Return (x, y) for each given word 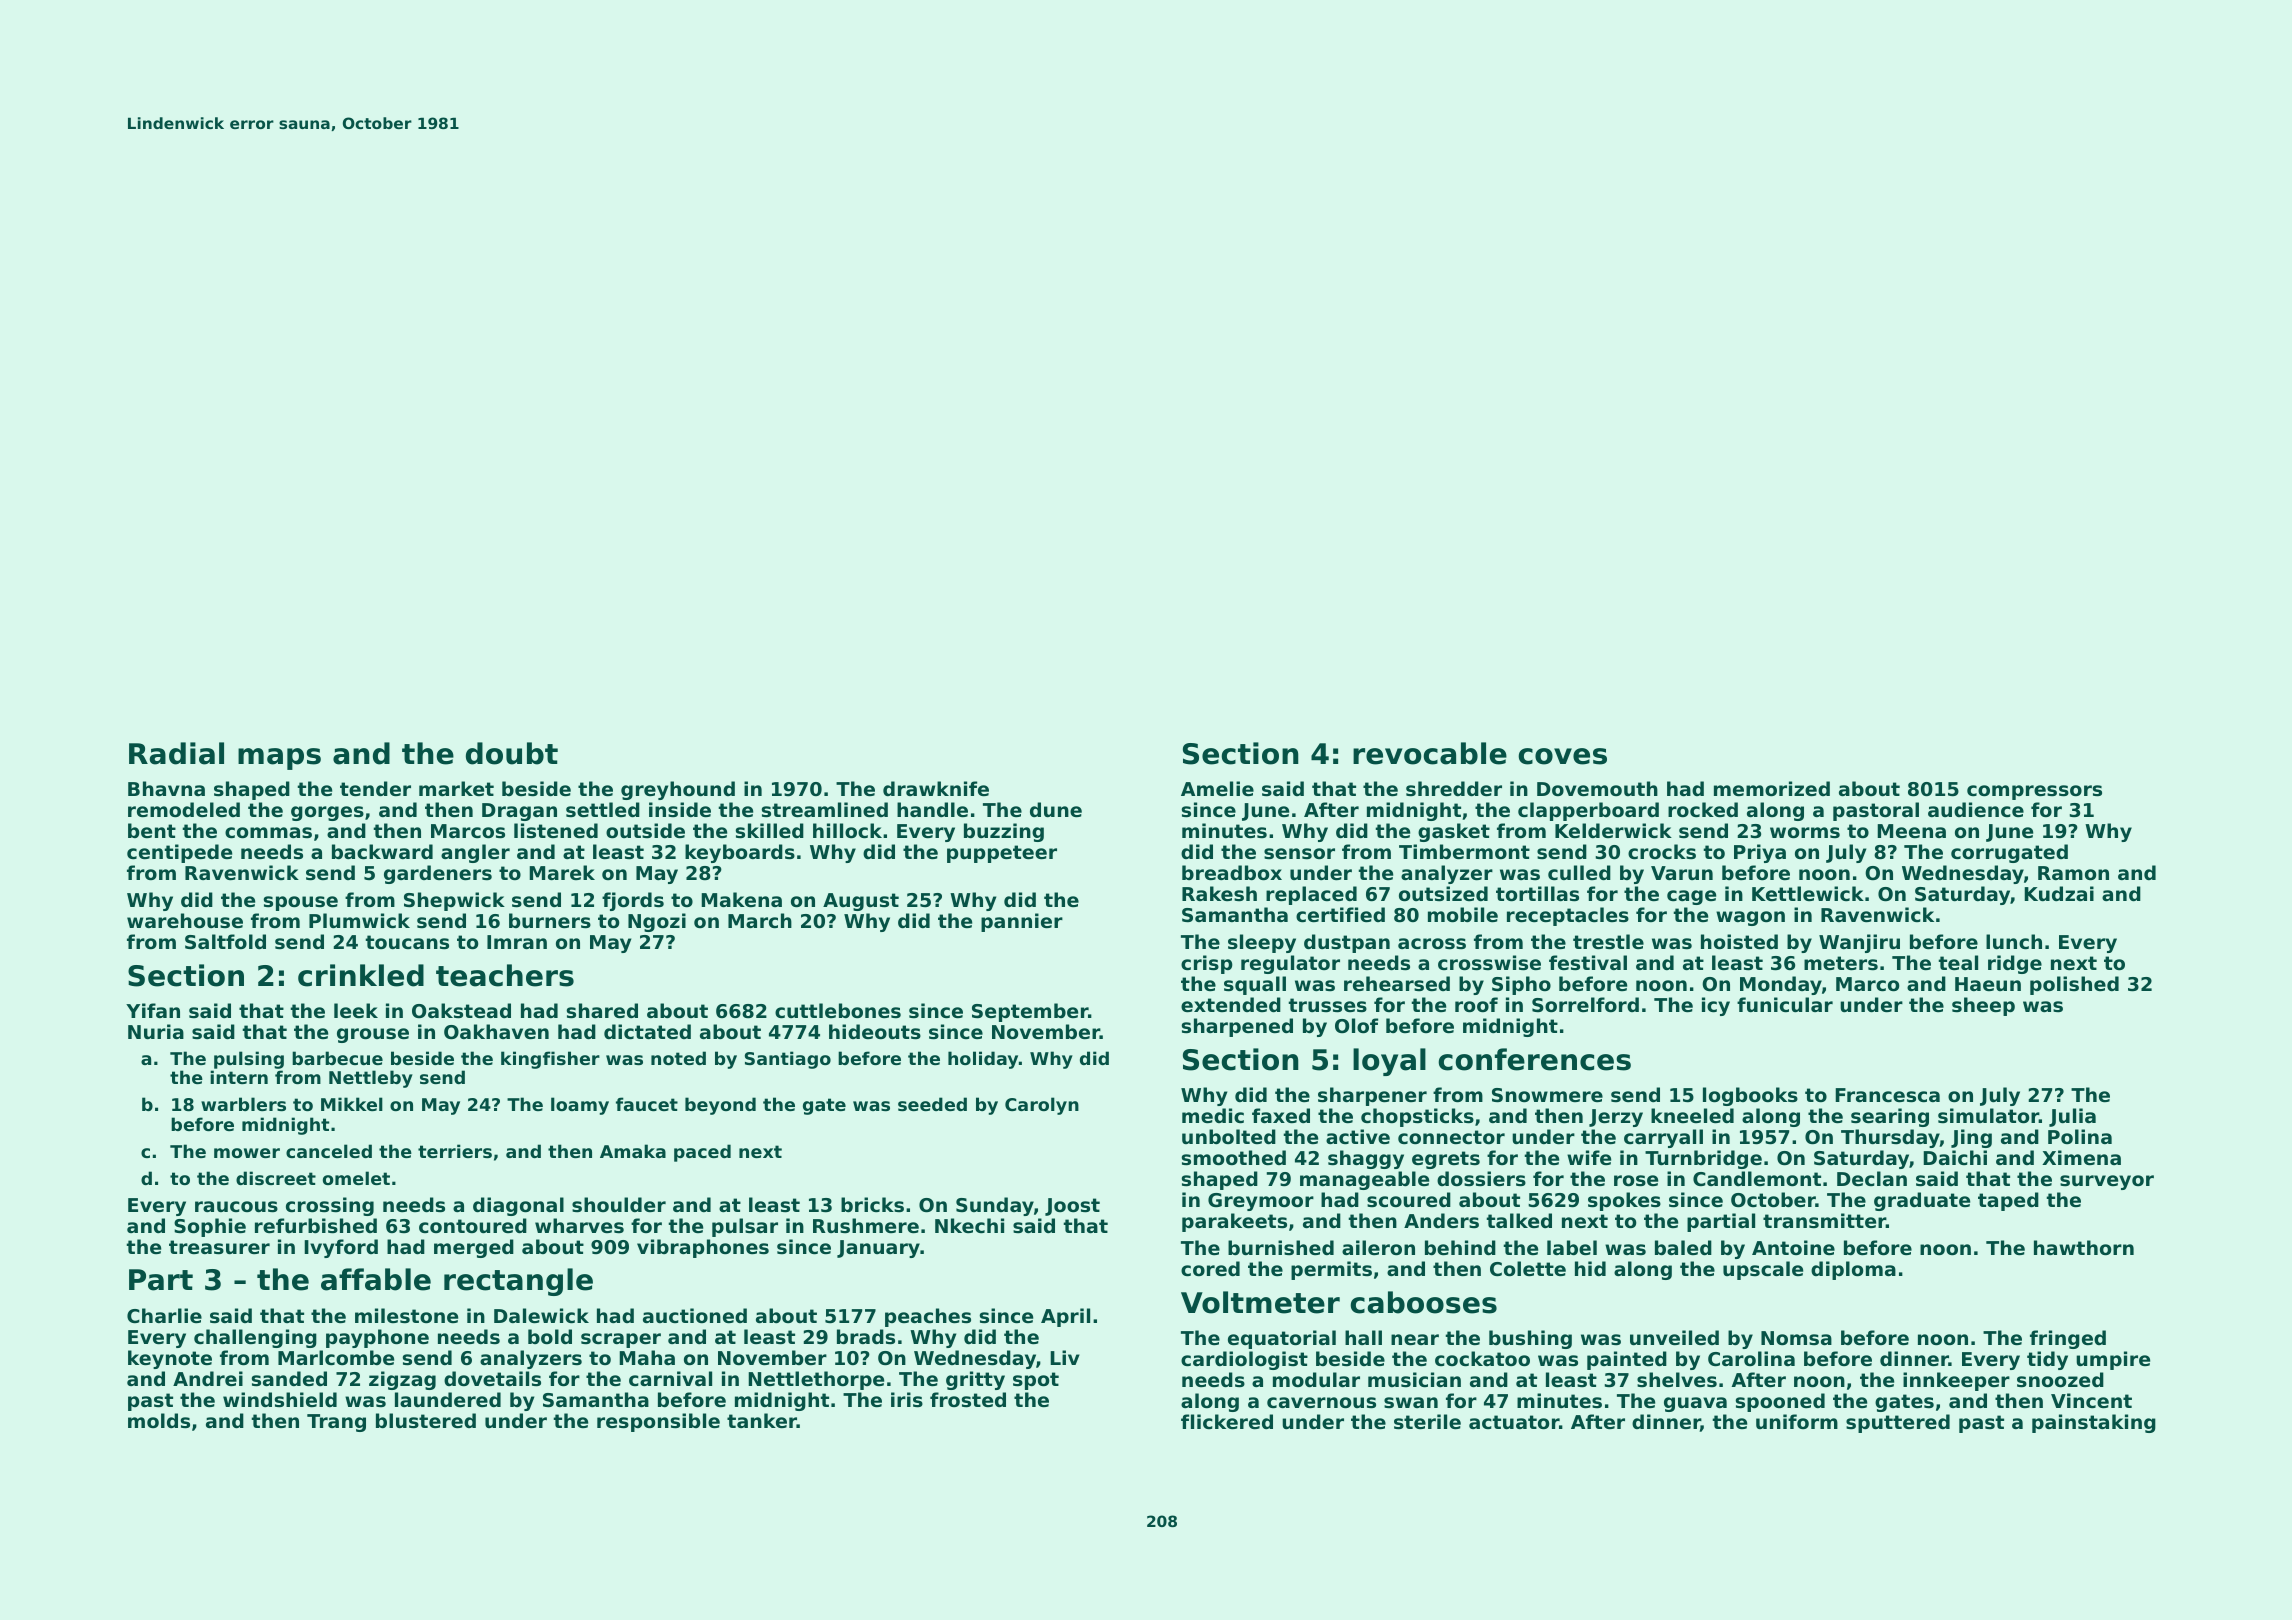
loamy (580, 1106)
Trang (336, 1423)
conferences (1534, 1059)
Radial (176, 753)
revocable (1430, 753)
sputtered (1898, 1423)
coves (1562, 756)
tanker (762, 1420)
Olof (1356, 1026)
